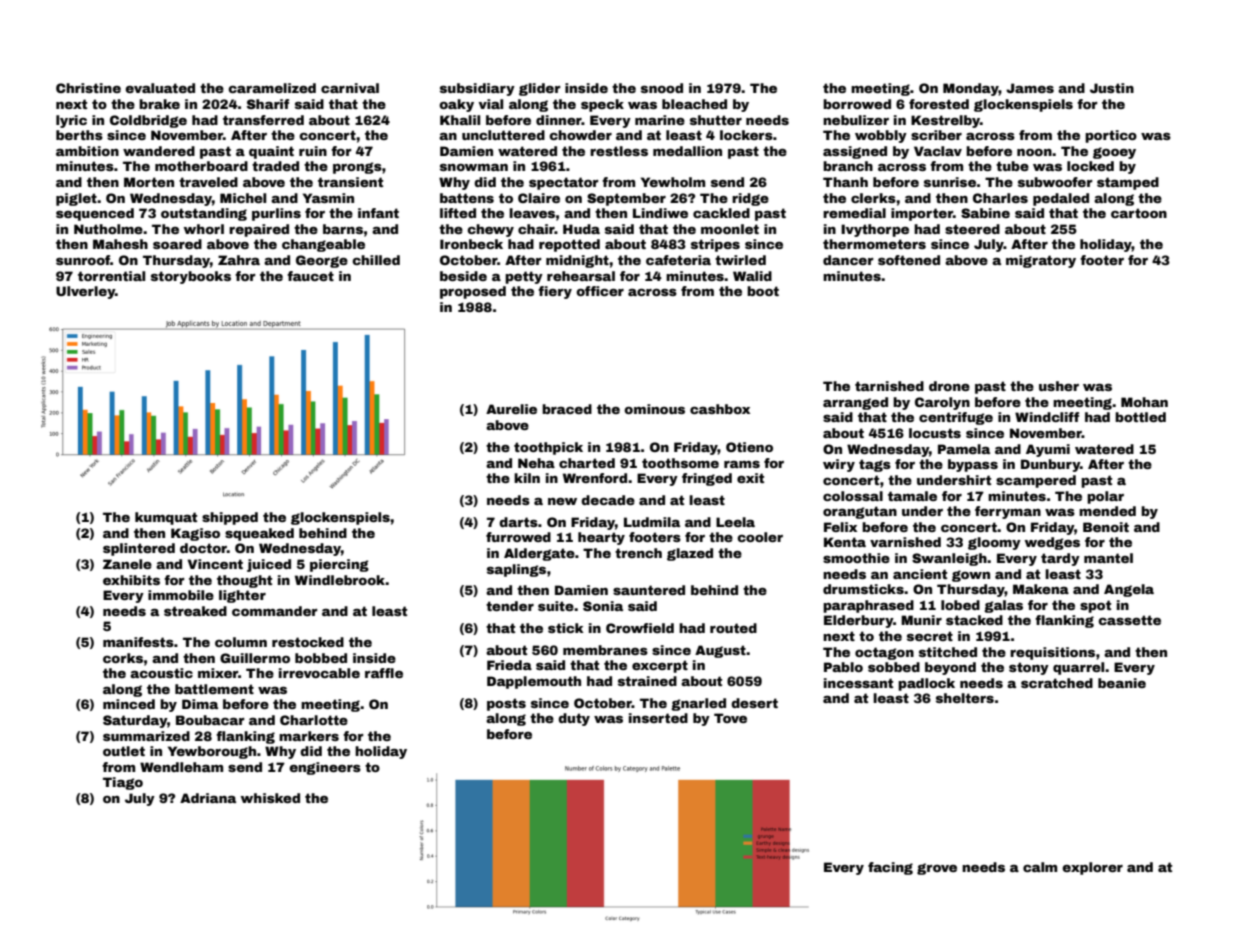 The image size is (1233, 952). What do you see at coordinates (540, 89) in the screenshot?
I see `glider` at bounding box center [540, 89].
